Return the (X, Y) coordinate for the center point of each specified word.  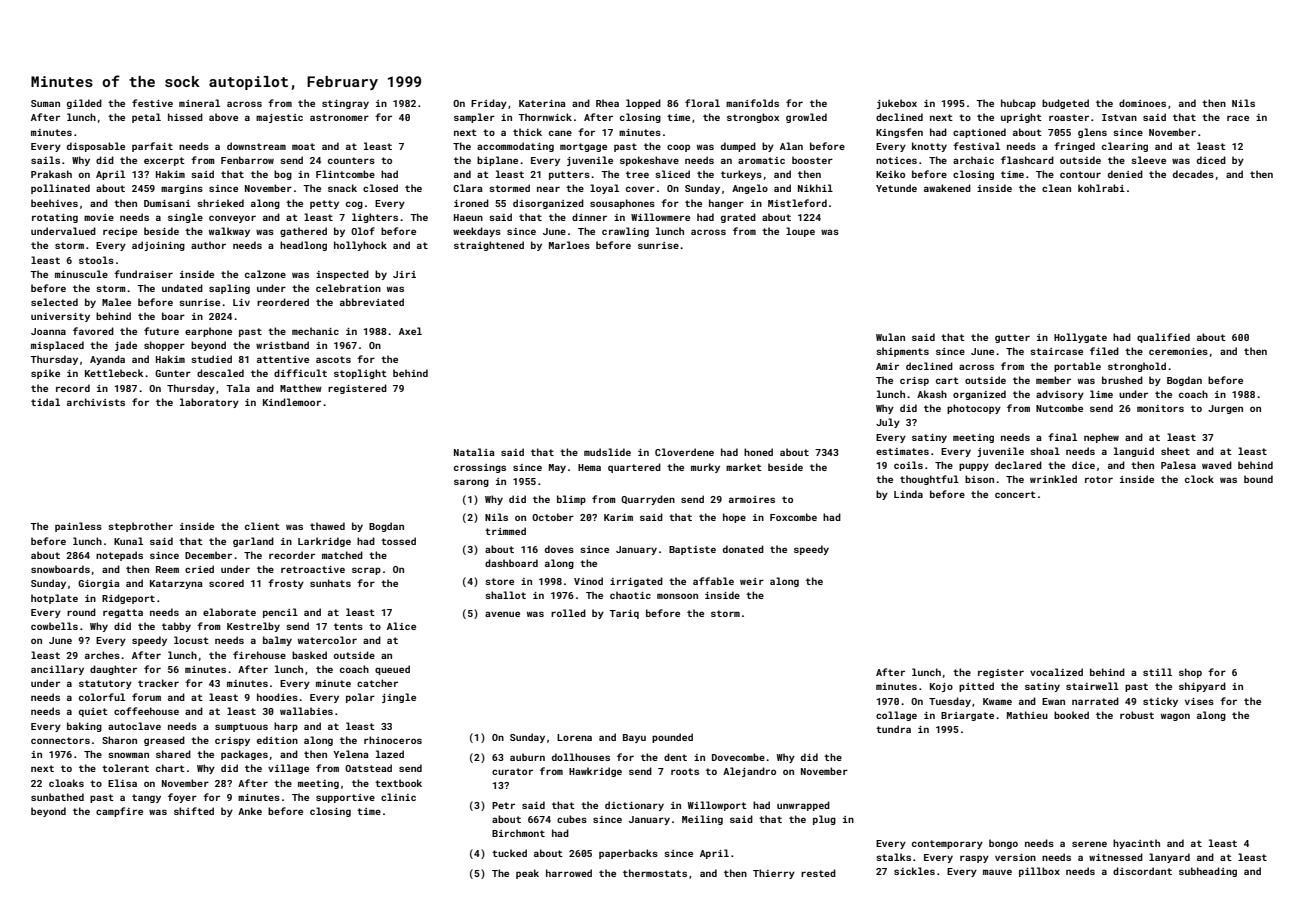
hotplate (54, 599)
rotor (1099, 479)
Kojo (941, 687)
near (548, 189)
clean (1056, 188)
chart (170, 768)
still (1157, 672)
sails (45, 160)
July (888, 423)
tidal (45, 402)
